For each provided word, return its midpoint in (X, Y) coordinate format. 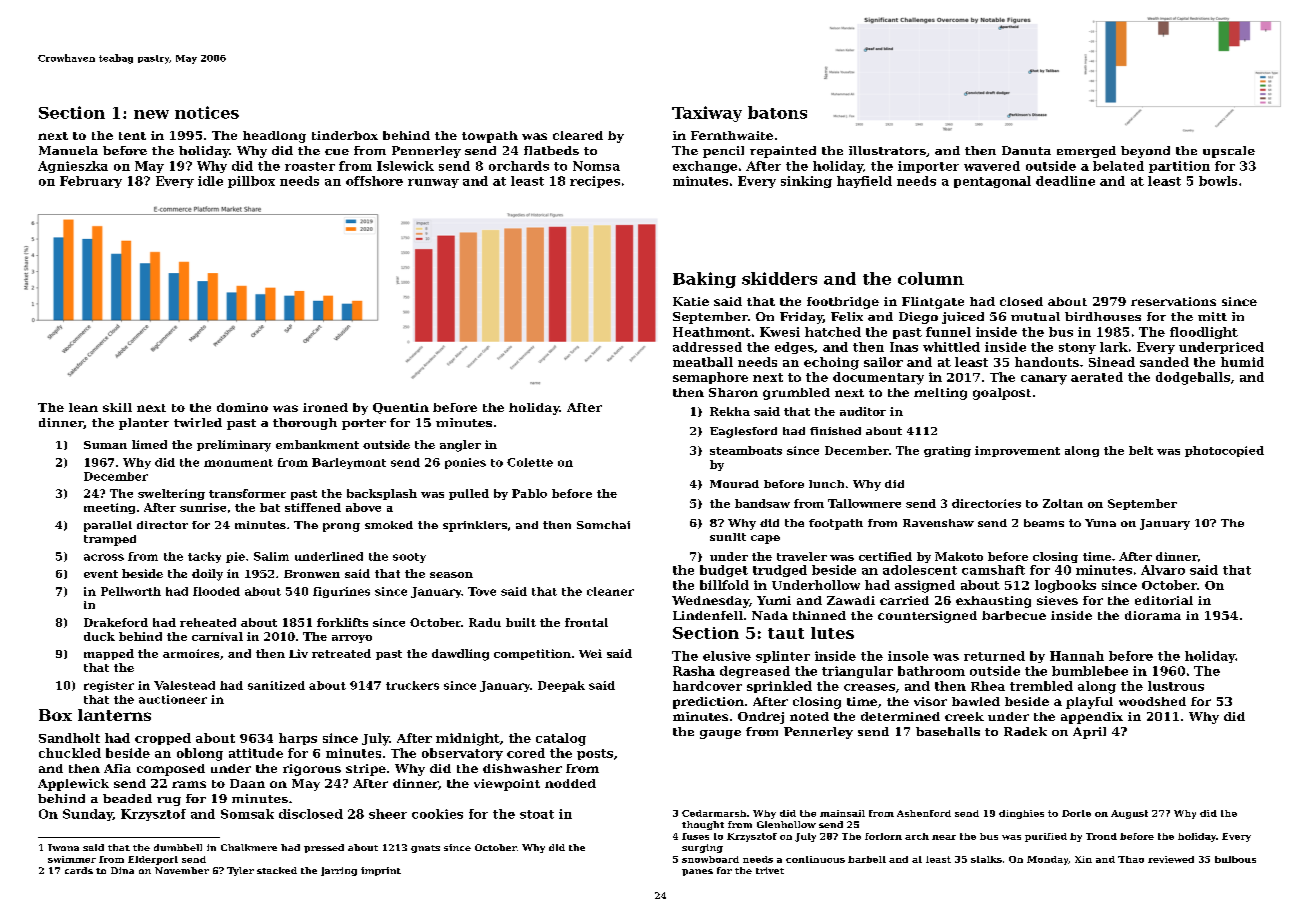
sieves (1057, 600)
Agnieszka (73, 167)
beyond (1145, 152)
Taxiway (707, 114)
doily (207, 575)
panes (697, 872)
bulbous (1235, 859)
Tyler (240, 871)
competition (532, 654)
